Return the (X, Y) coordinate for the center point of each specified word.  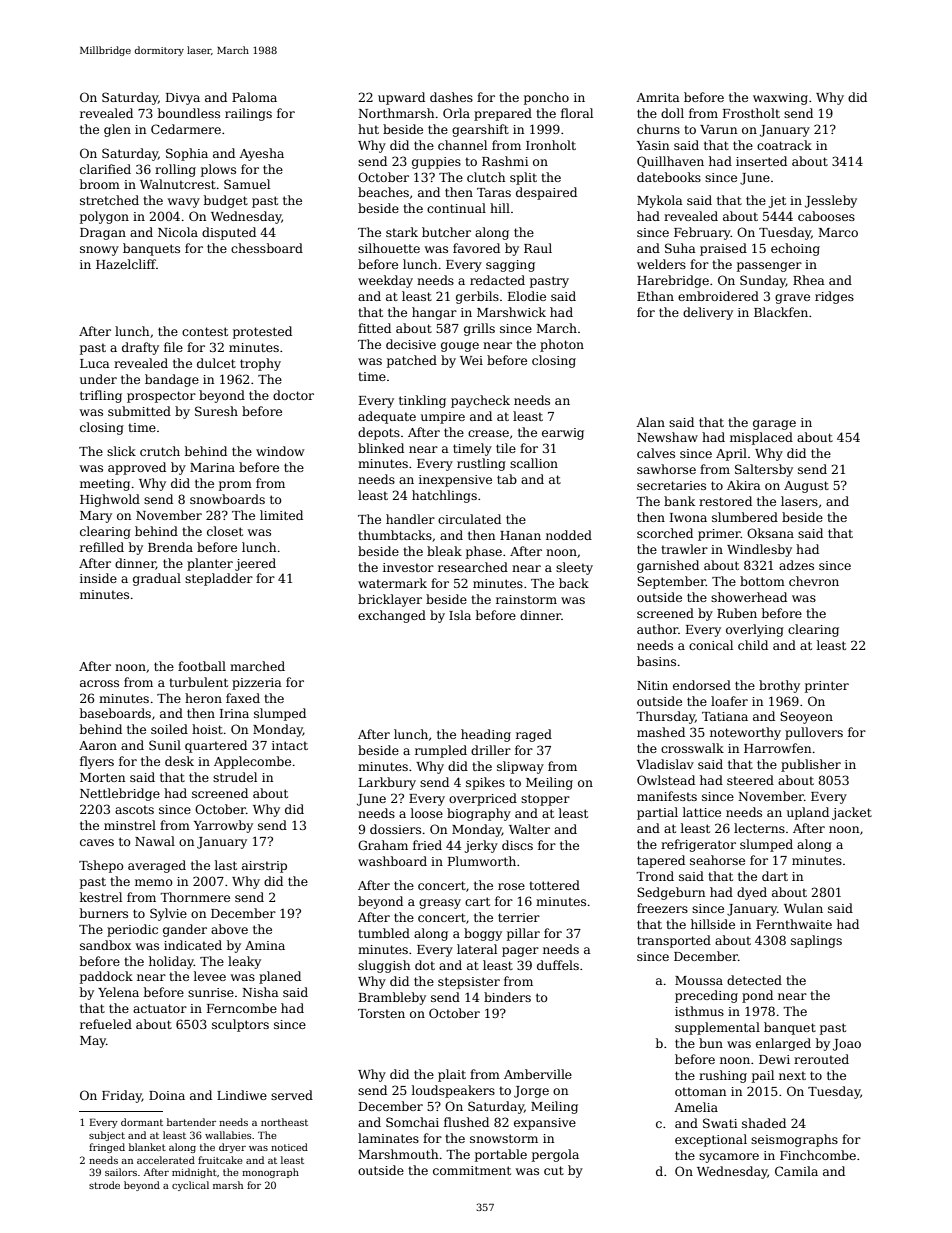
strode (104, 1185)
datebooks (669, 177)
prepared (503, 114)
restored (725, 501)
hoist (207, 729)
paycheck (480, 401)
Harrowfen (777, 748)
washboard (392, 861)
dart (775, 876)
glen (117, 130)
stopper (545, 800)
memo (154, 882)
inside (98, 578)
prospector (161, 397)
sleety (574, 568)
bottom (762, 581)
